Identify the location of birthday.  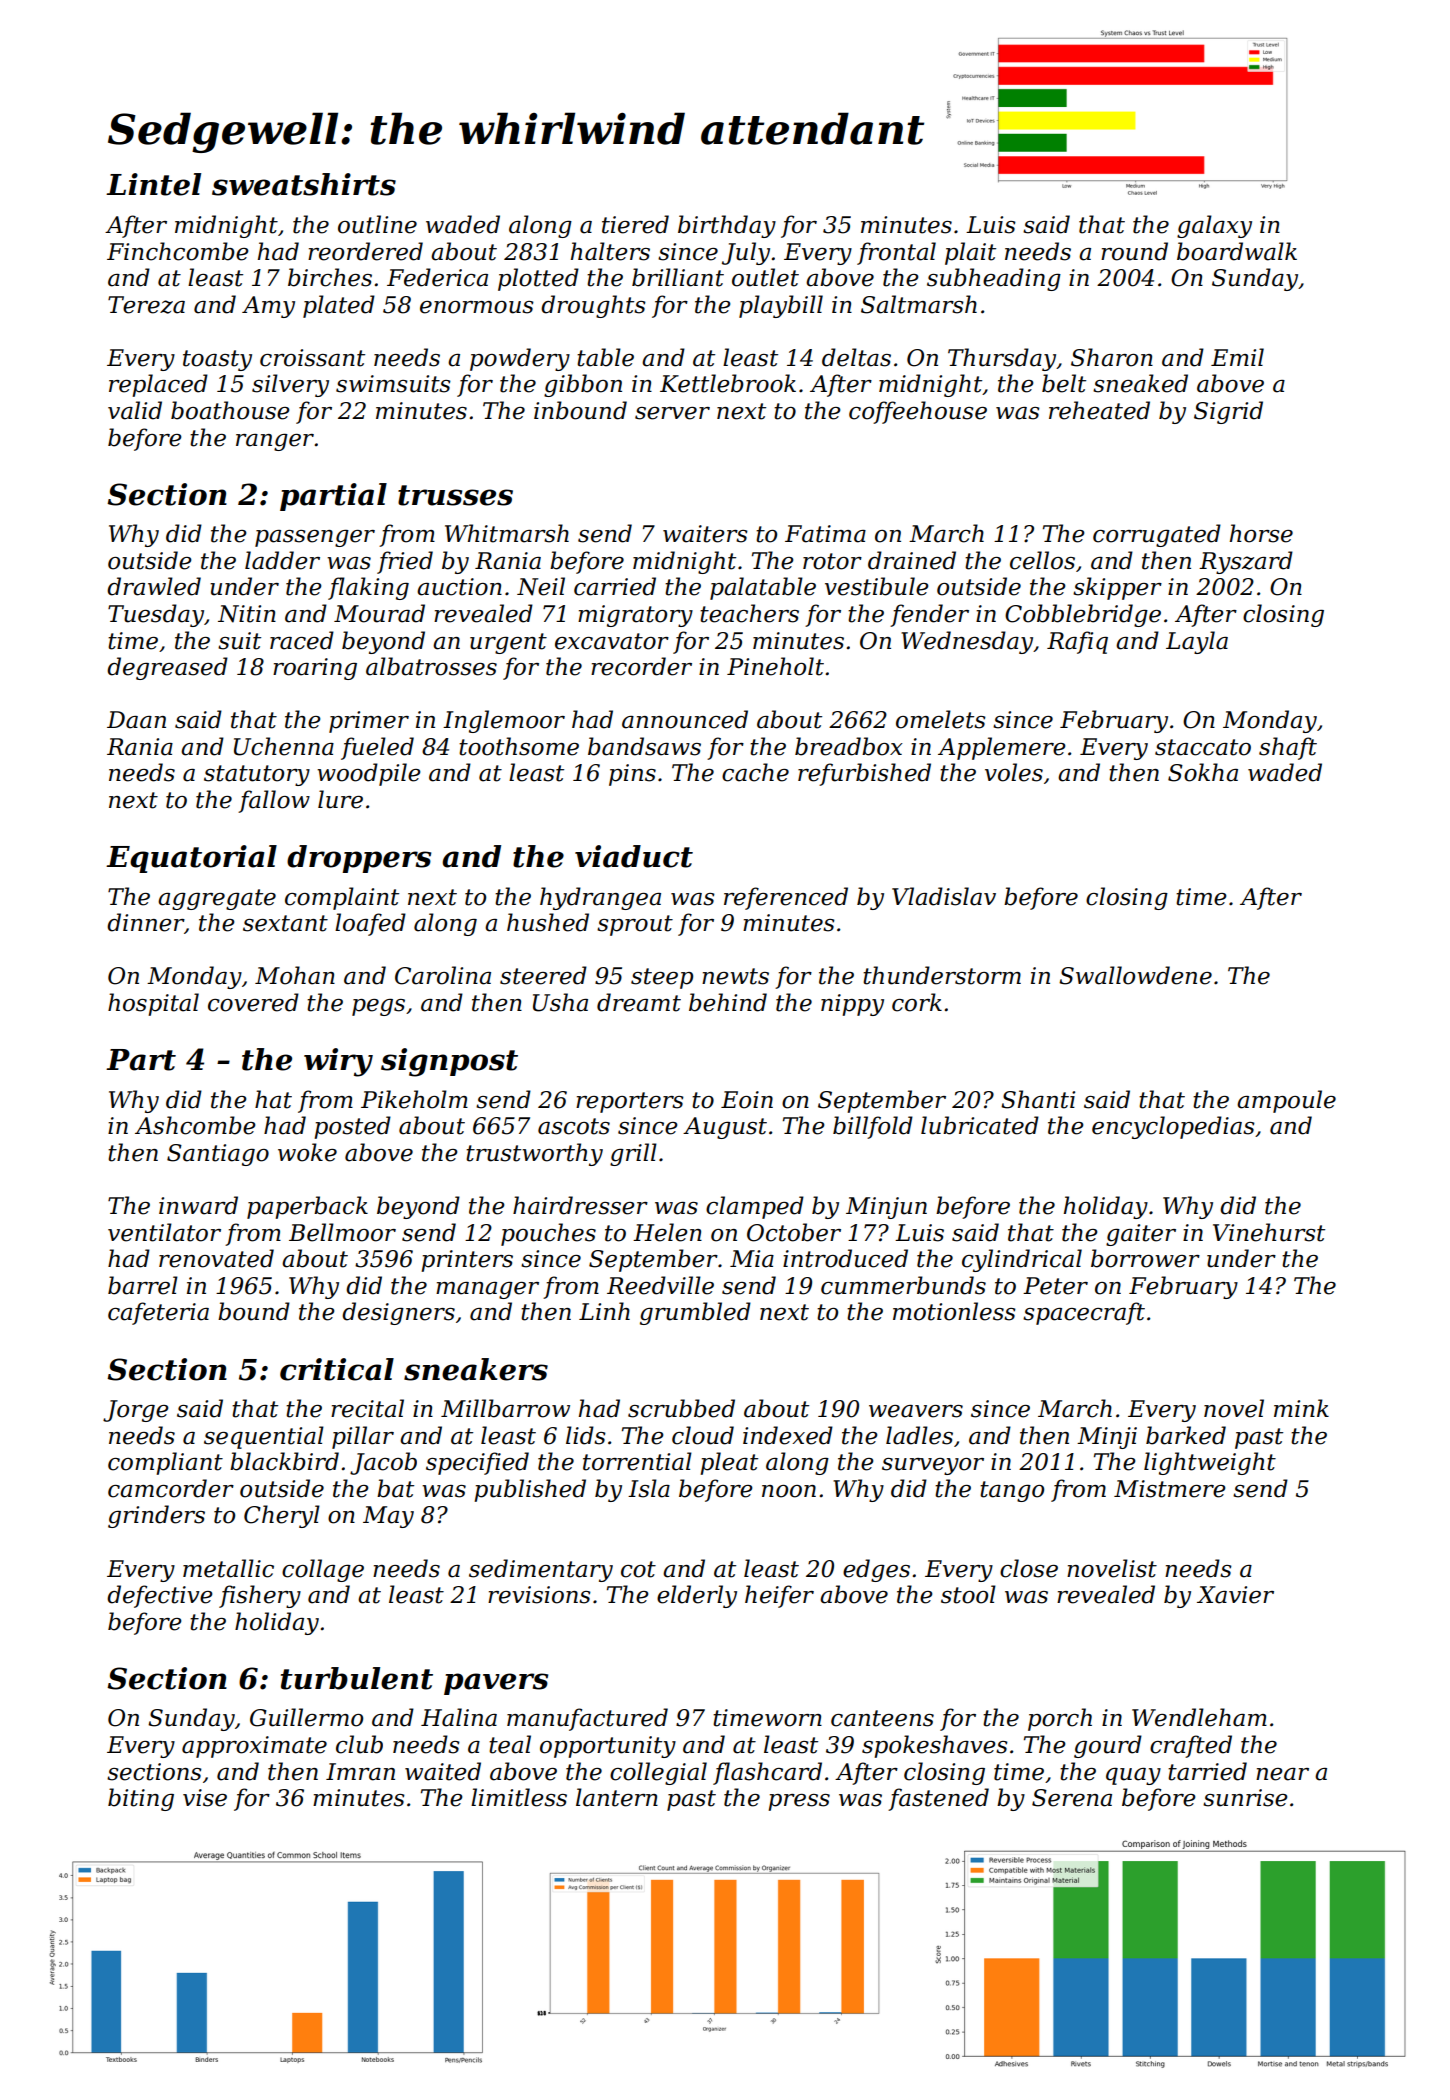
(727, 226).
